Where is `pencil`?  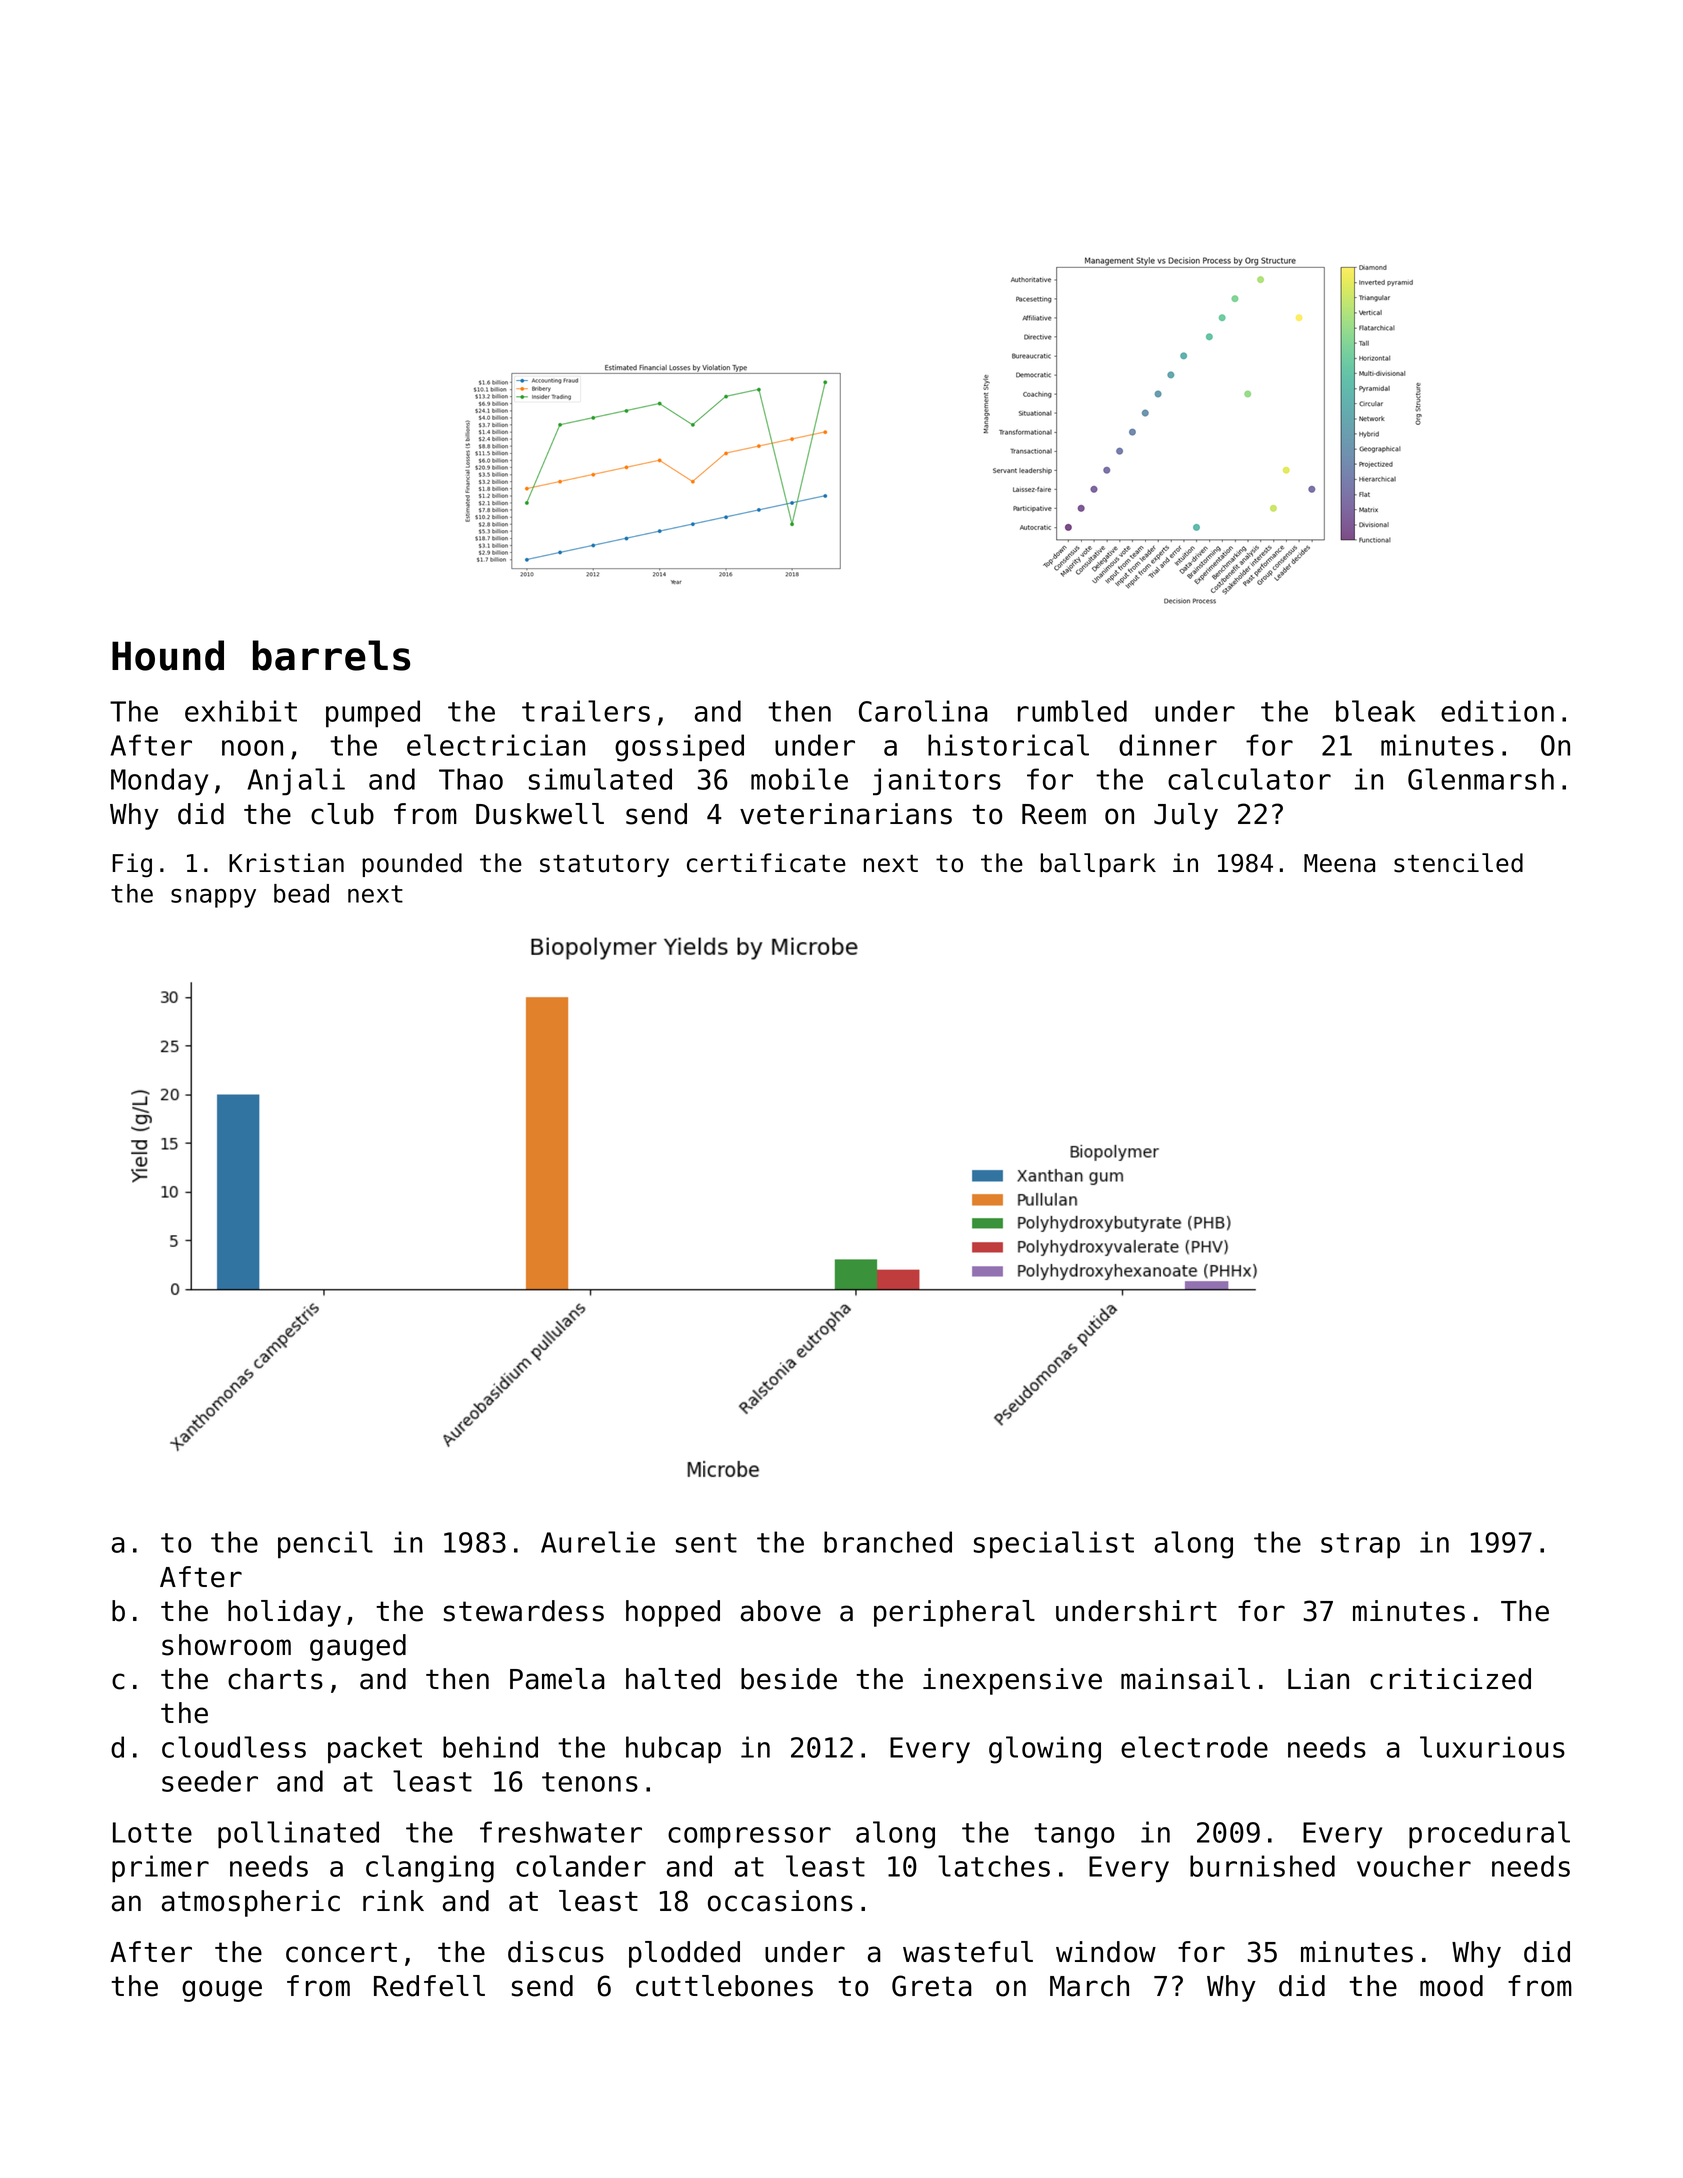
pencil is located at coordinates (325, 1545).
